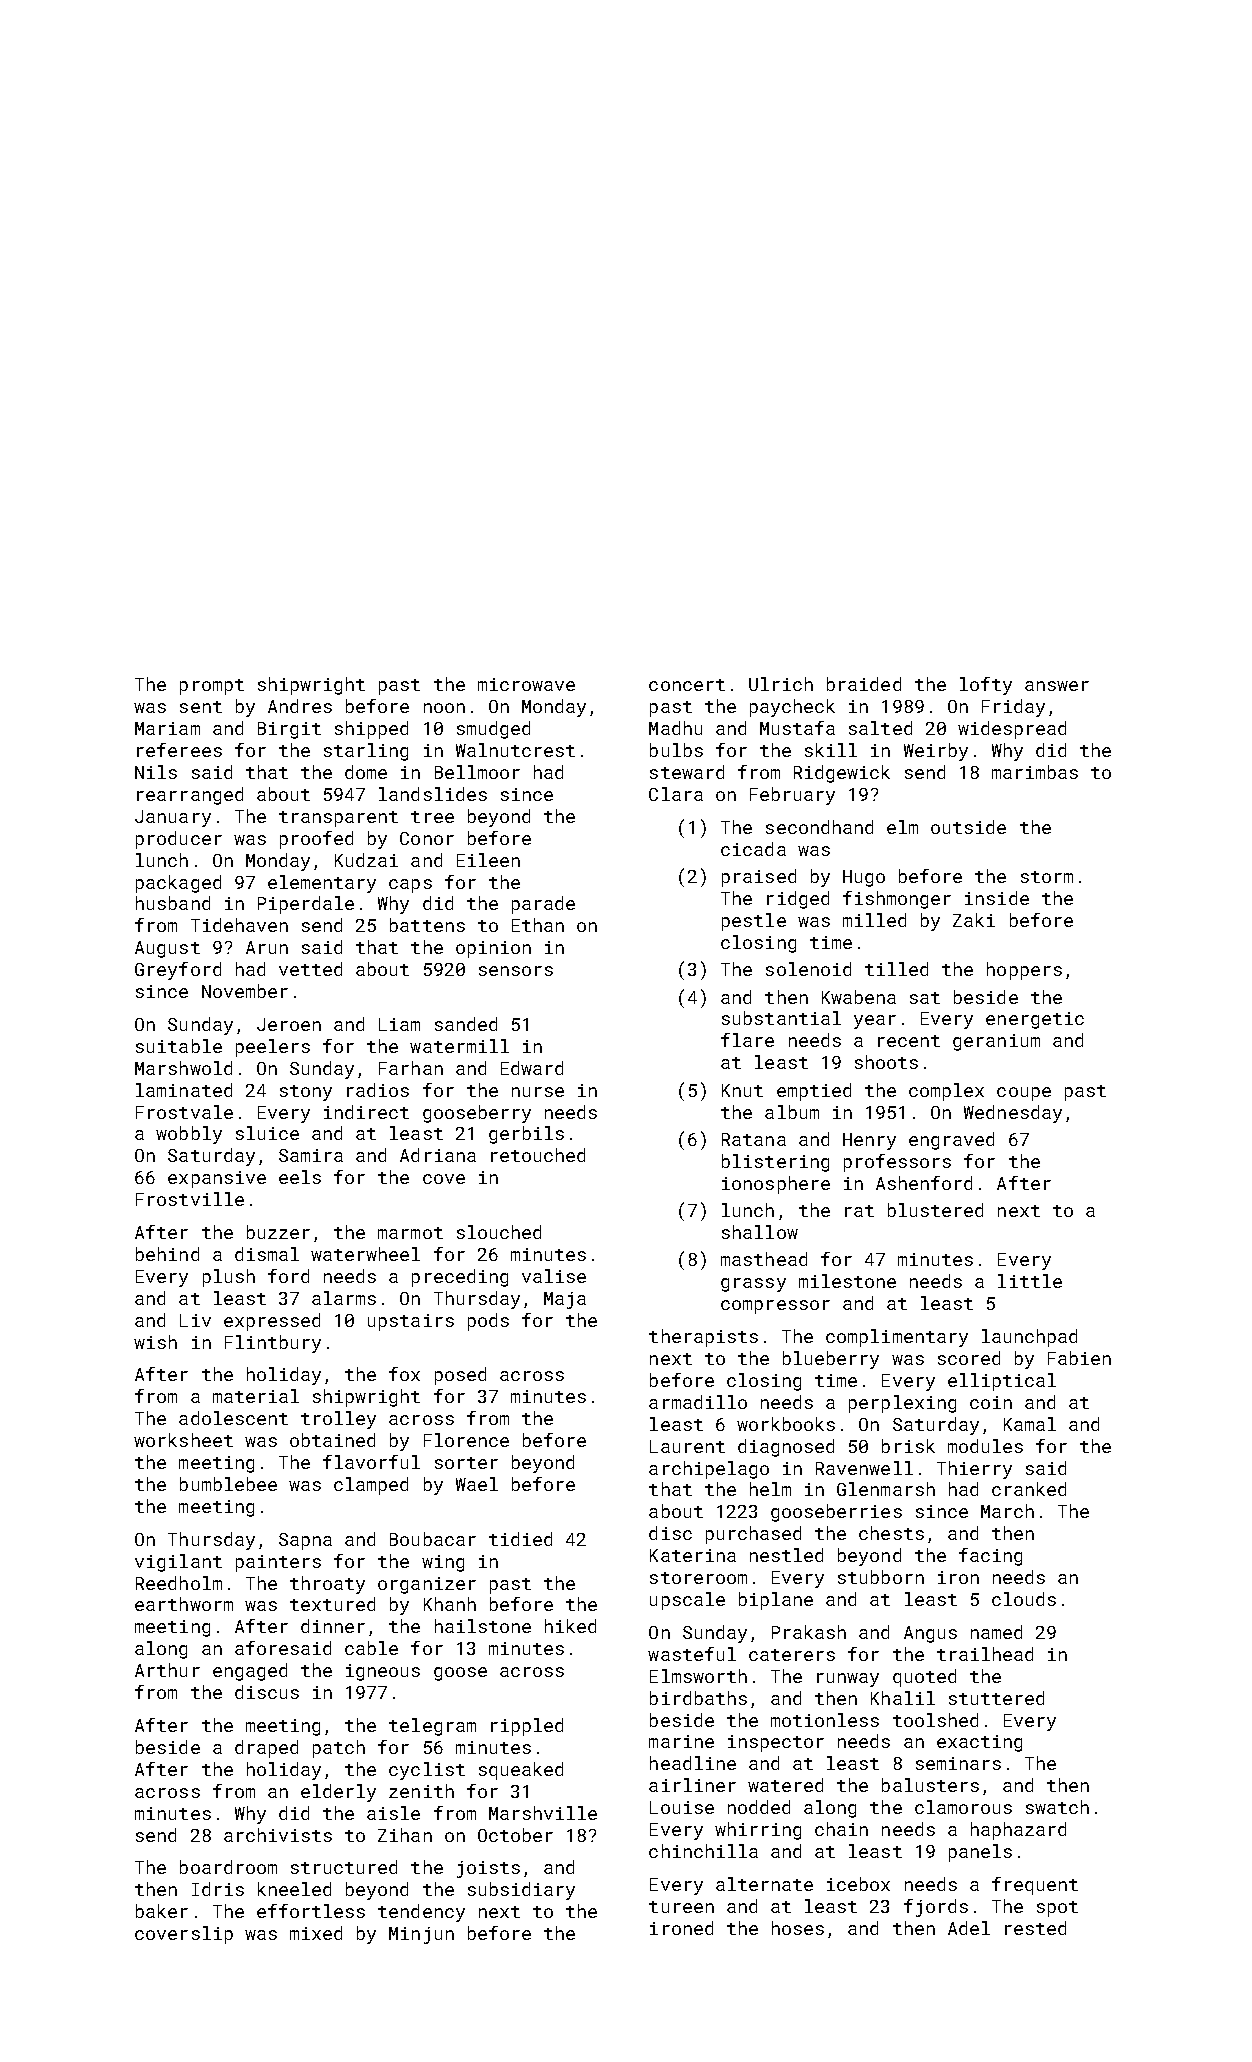 This screenshot has height=2062, width=1252. I want to click on January, so click(173, 818).
